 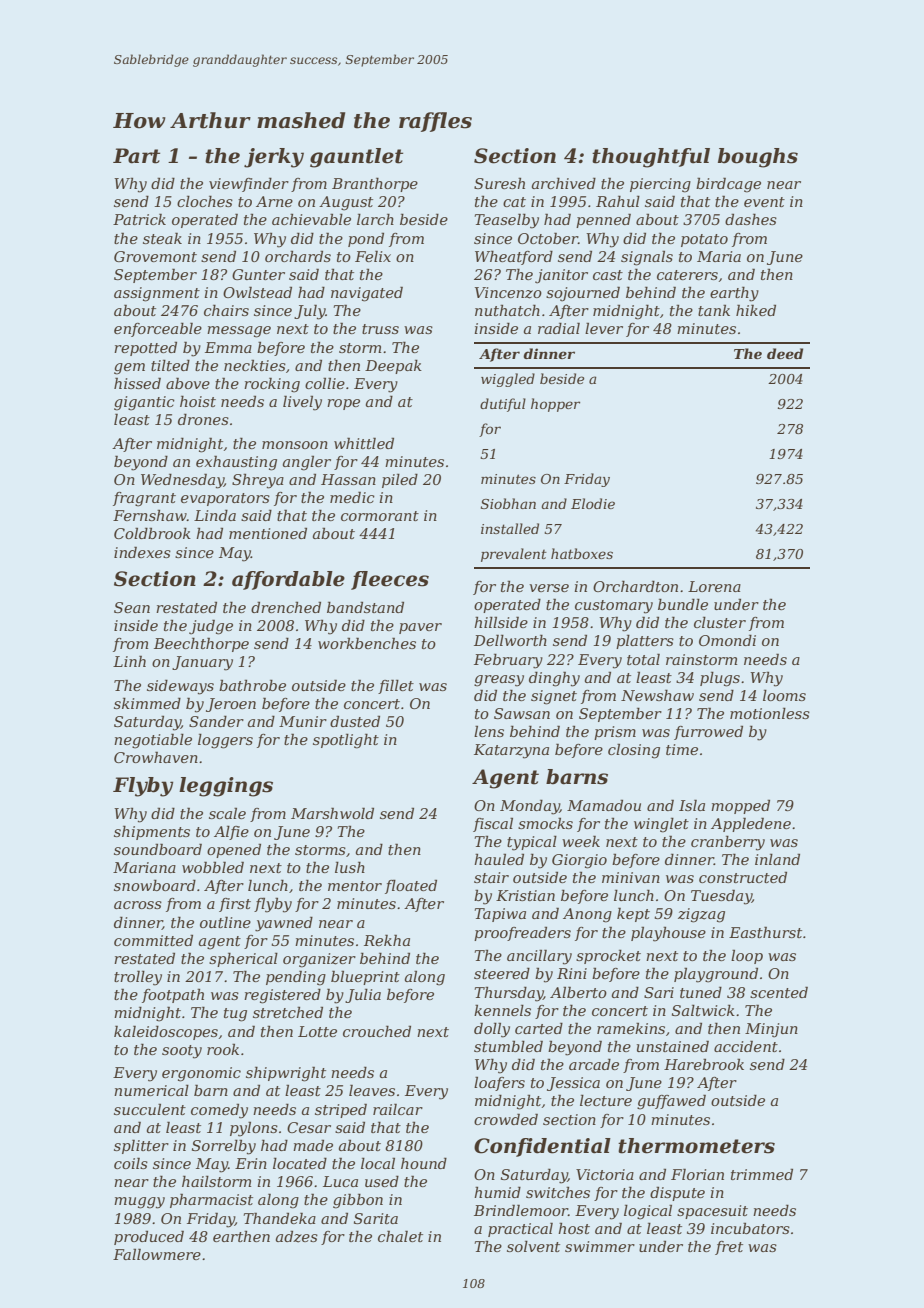 I want to click on viewfinder, so click(x=249, y=184).
